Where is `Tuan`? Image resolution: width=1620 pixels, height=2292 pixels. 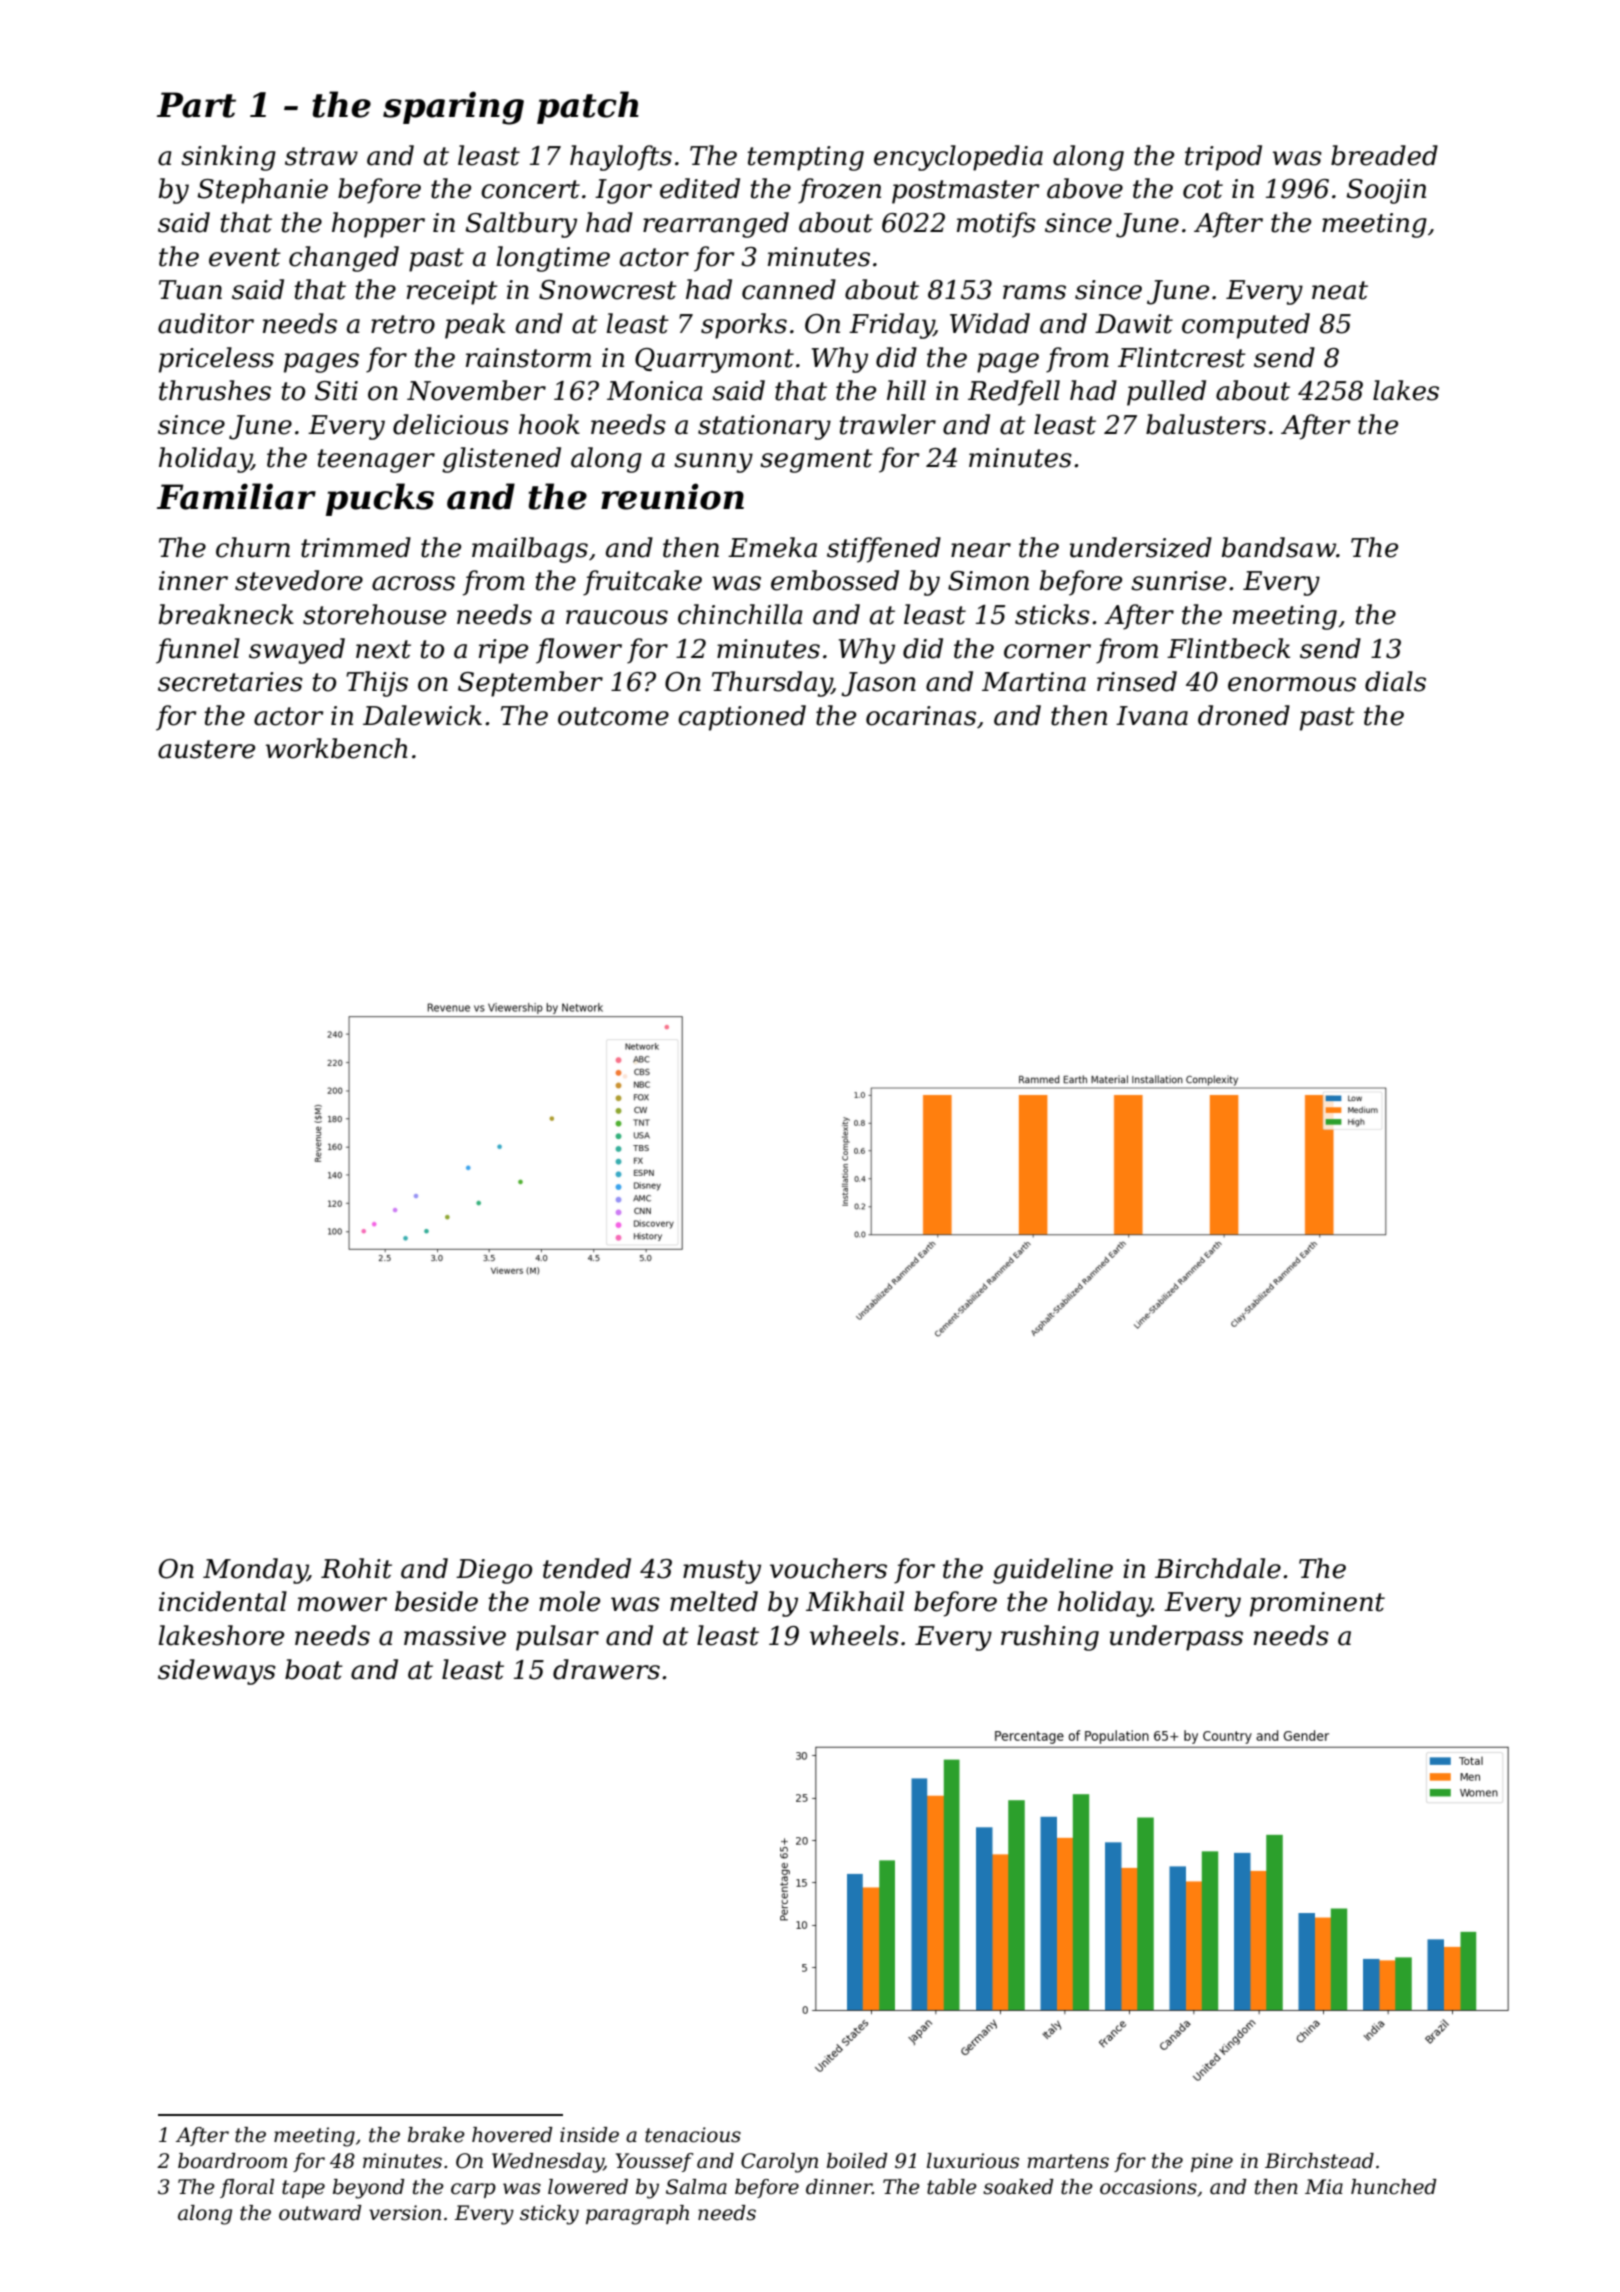 Tuan is located at coordinates (190, 290).
